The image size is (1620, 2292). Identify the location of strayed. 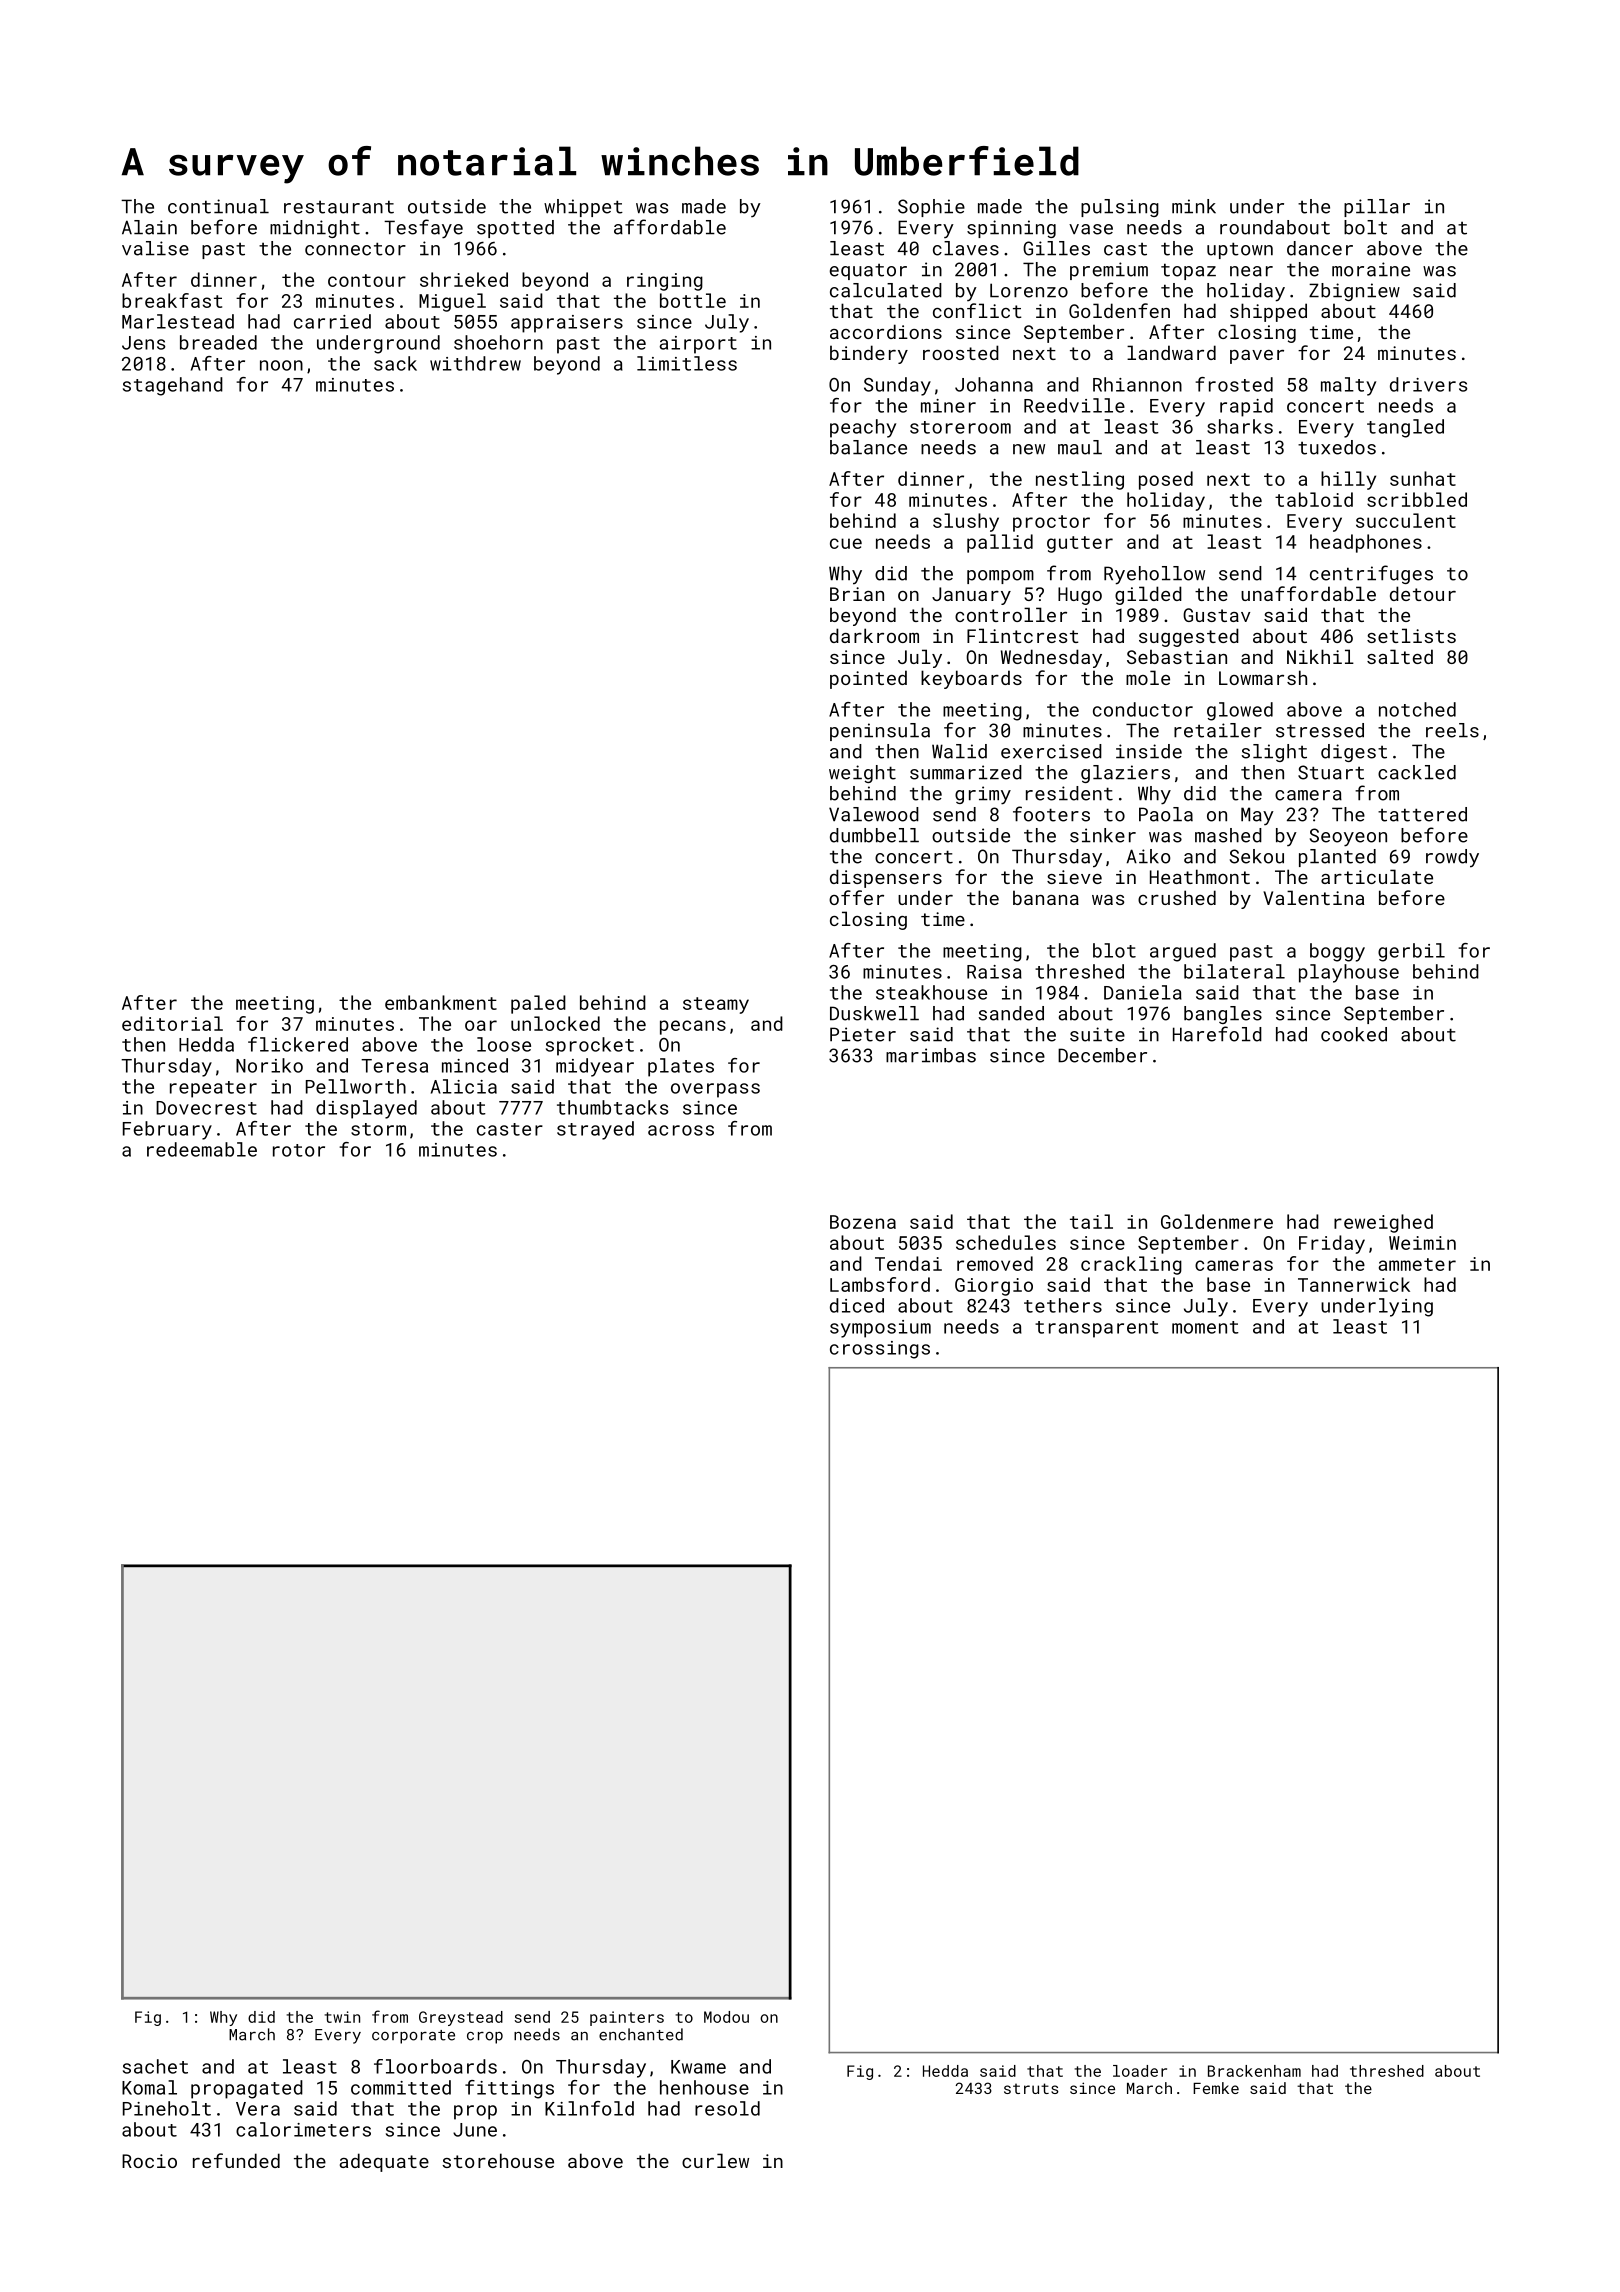
(595, 1130).
